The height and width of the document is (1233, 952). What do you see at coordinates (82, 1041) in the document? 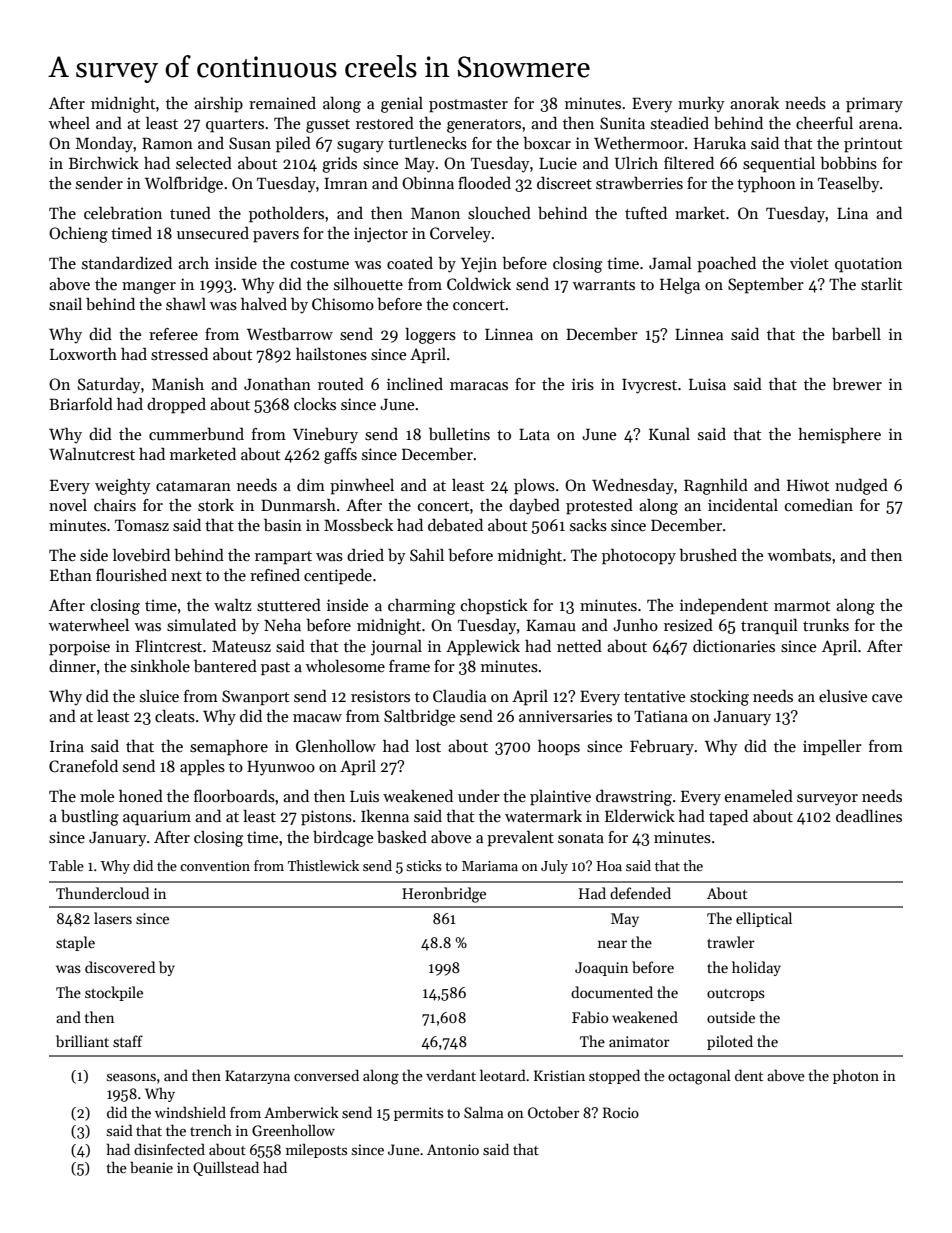
I see `brilliant` at bounding box center [82, 1041].
